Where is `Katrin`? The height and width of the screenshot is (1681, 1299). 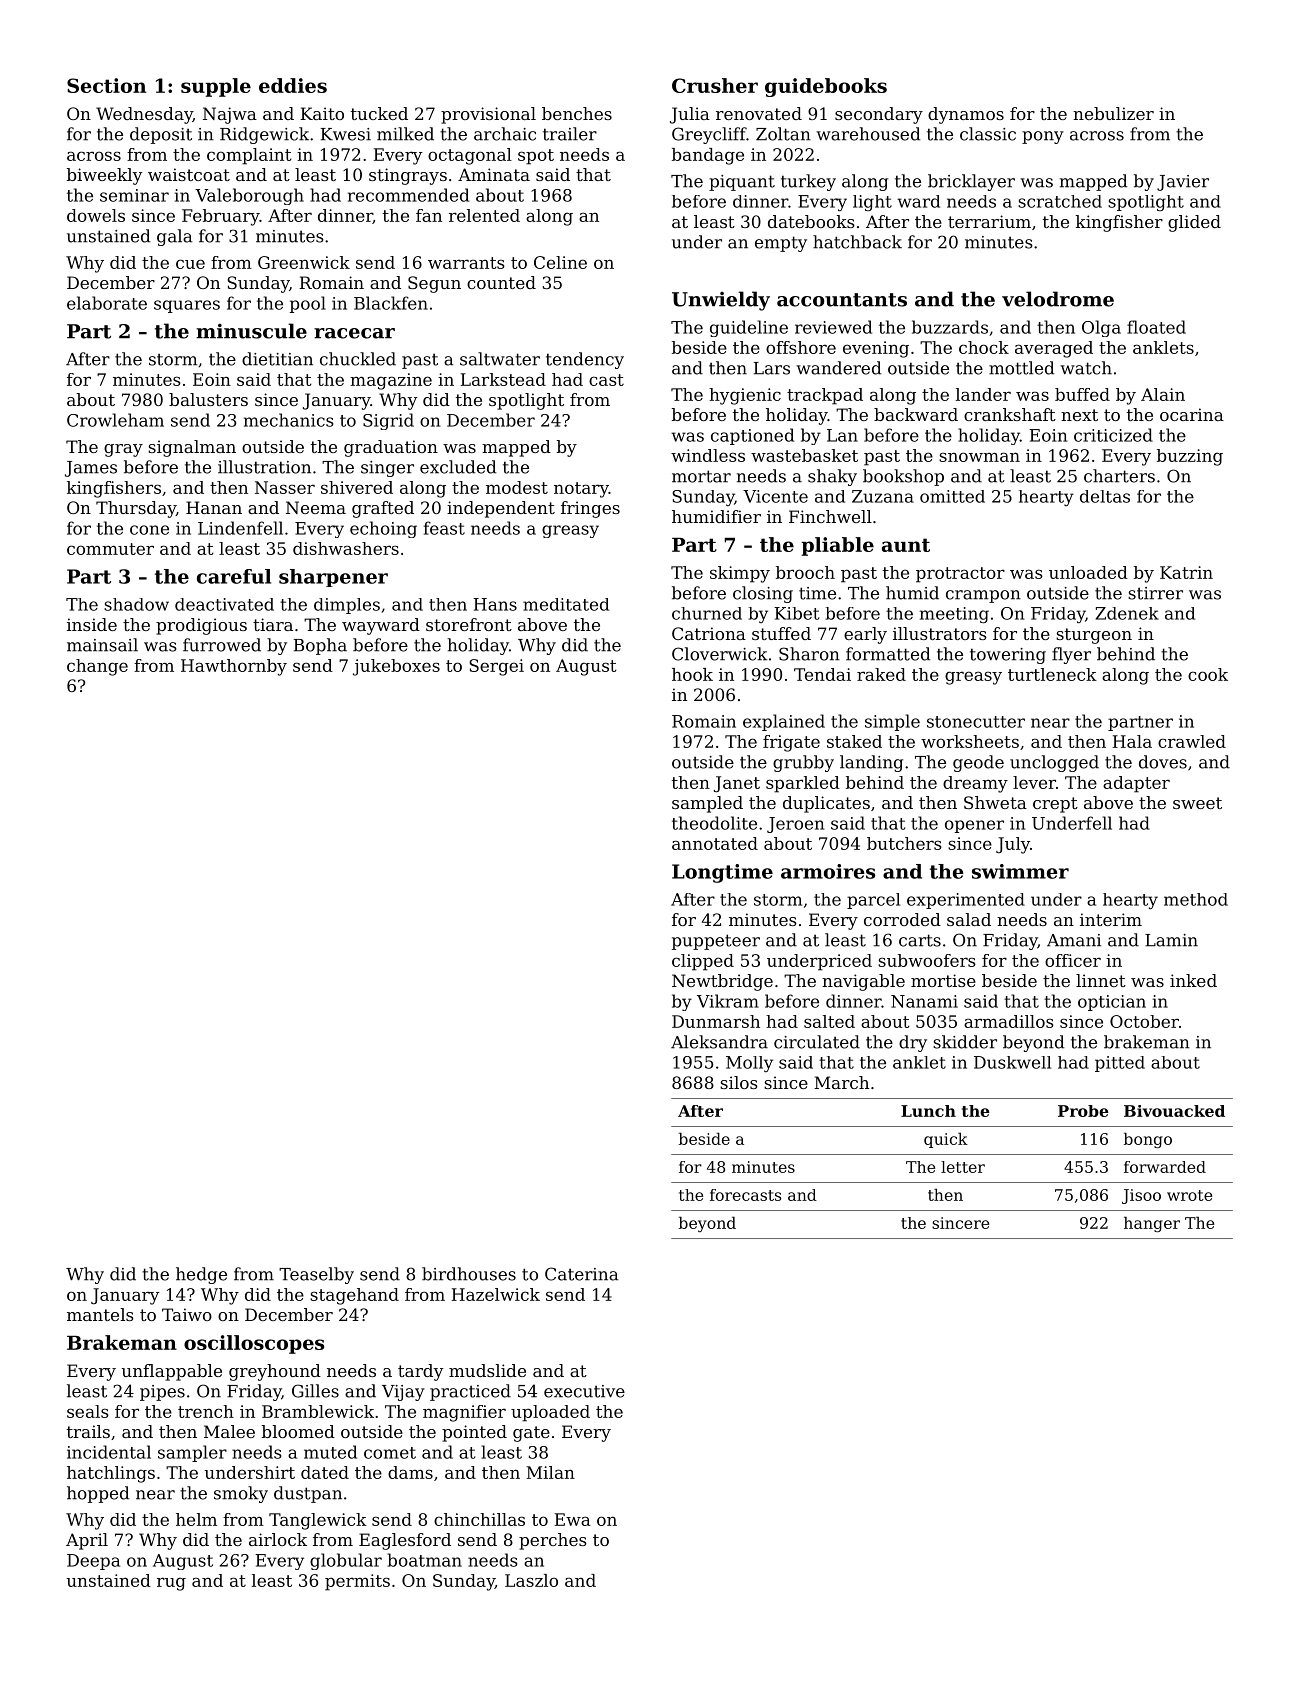 Katrin is located at coordinates (1186, 572).
